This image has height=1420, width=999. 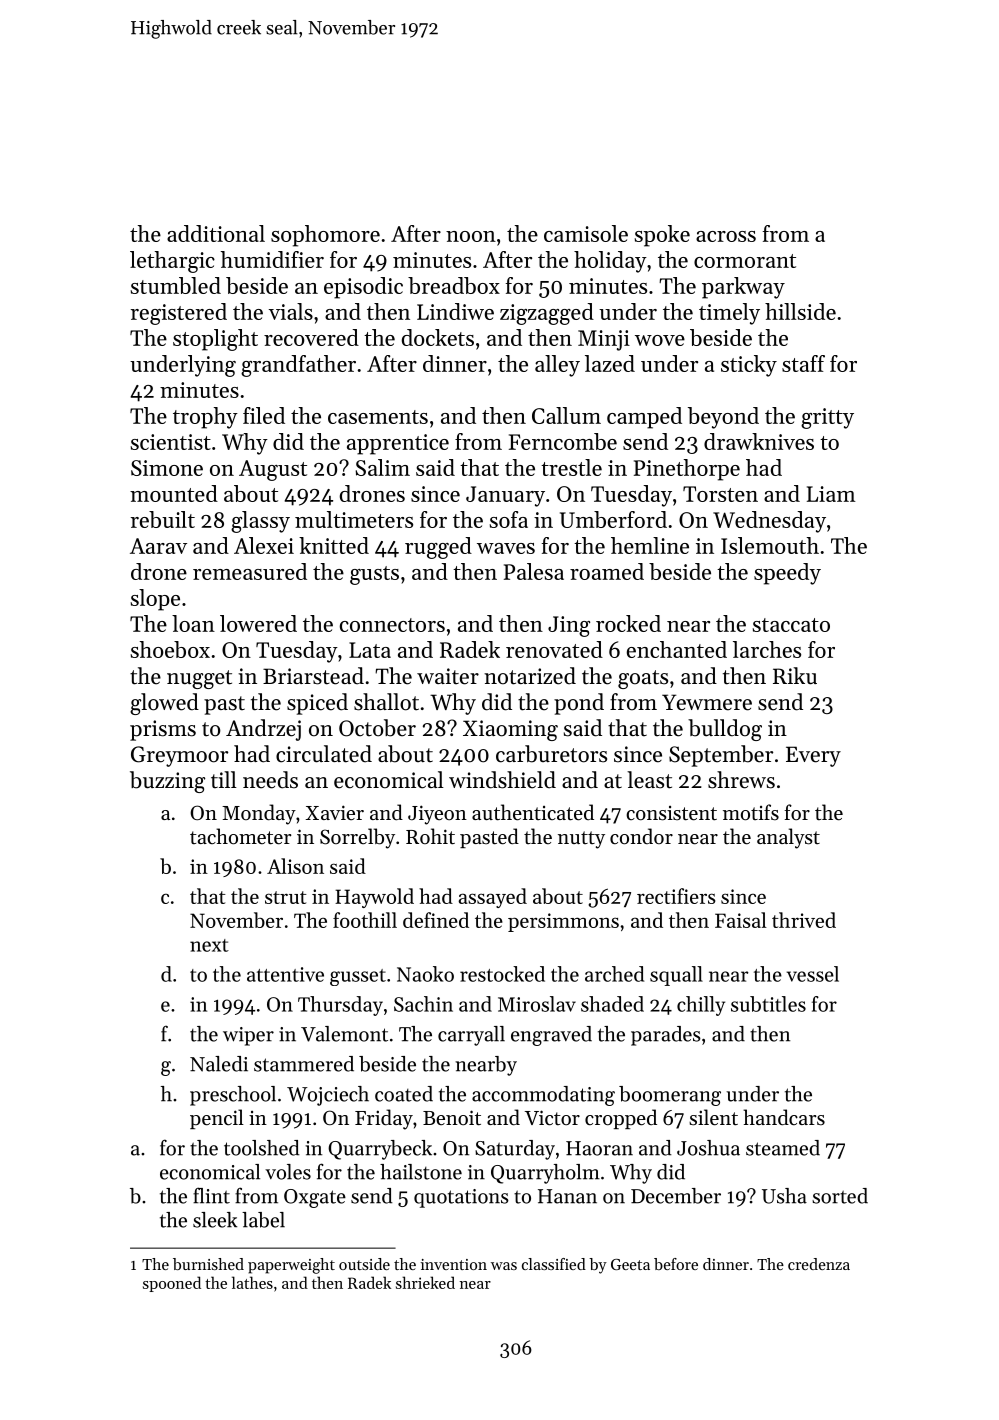 What do you see at coordinates (726, 236) in the image?
I see `across` at bounding box center [726, 236].
